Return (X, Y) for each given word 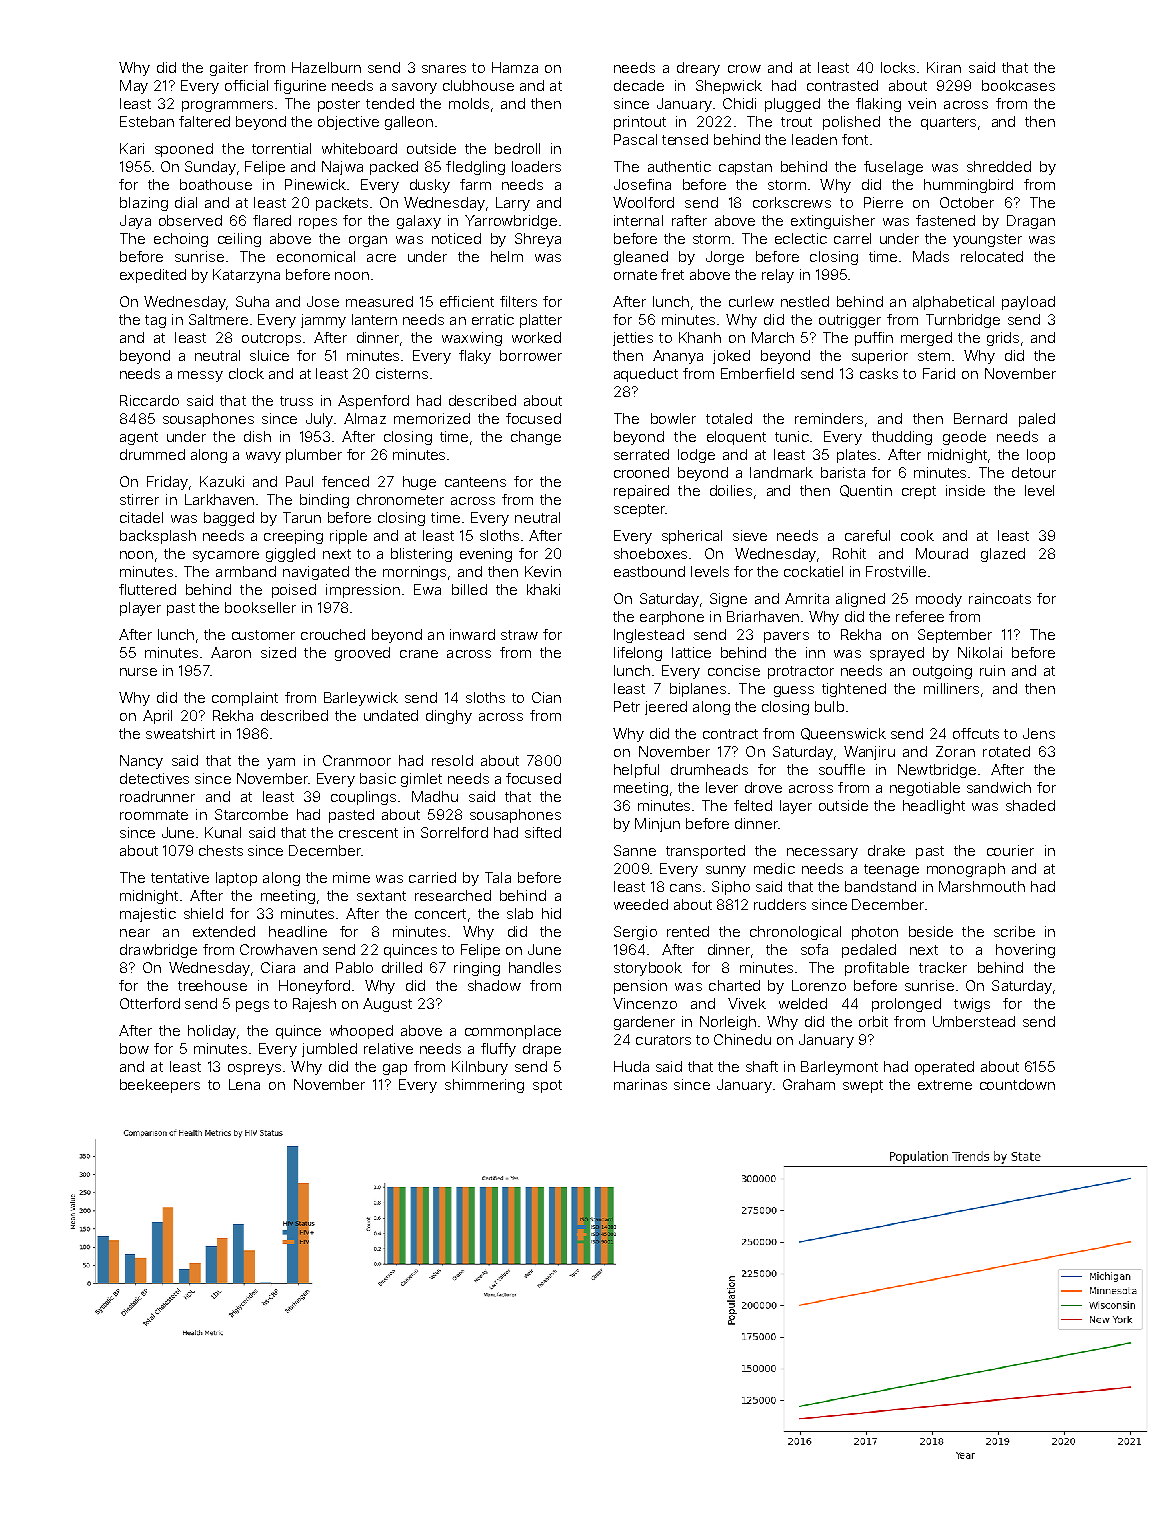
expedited (153, 276)
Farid (939, 373)
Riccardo (149, 400)
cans (685, 888)
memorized (432, 418)
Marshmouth (982, 886)
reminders (829, 418)
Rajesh (314, 1005)
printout (640, 123)
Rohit (849, 553)
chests (221, 850)
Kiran (944, 67)
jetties (633, 339)
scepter (639, 510)
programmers (227, 106)
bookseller (260, 607)
